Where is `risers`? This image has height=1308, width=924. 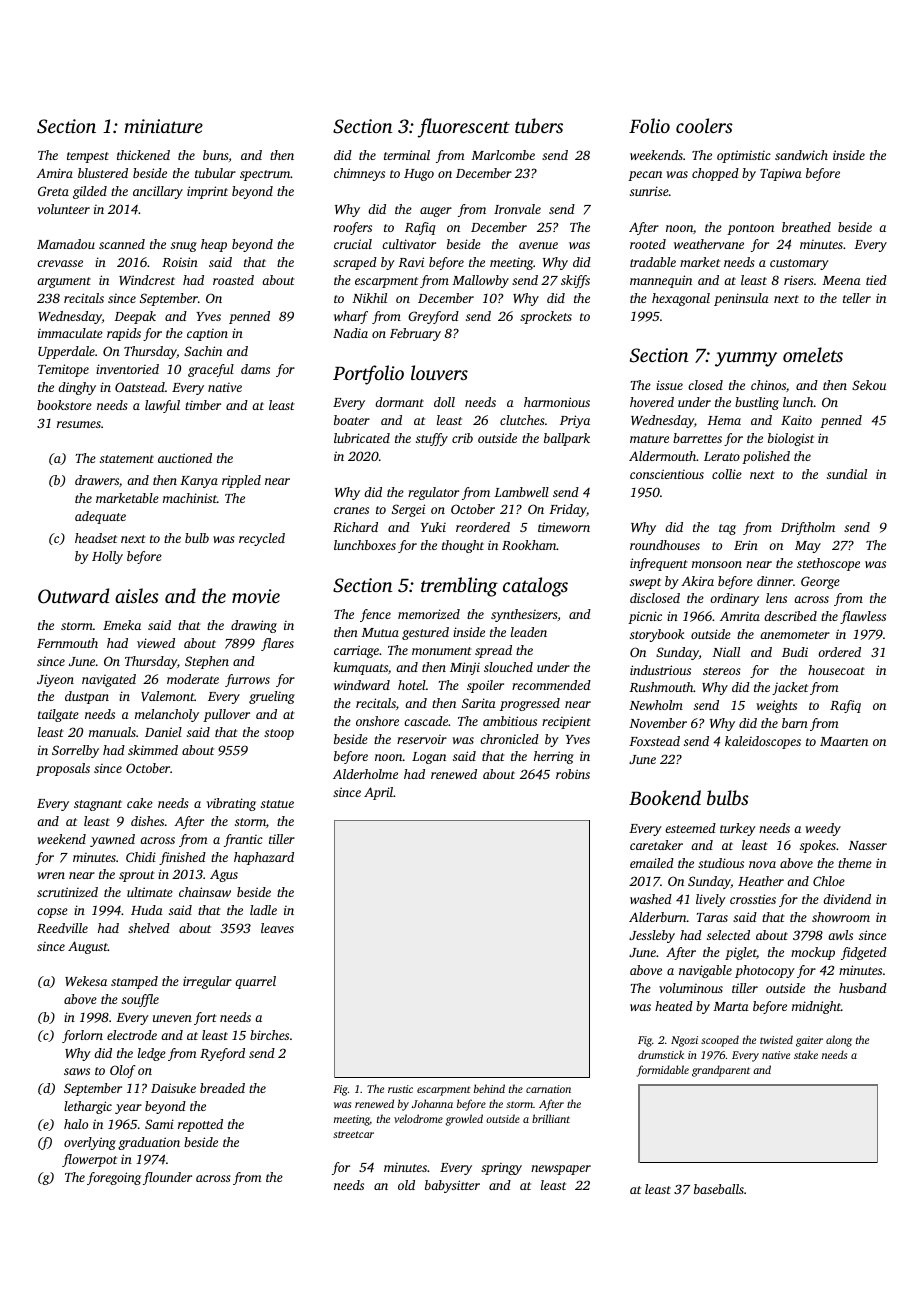 risers is located at coordinates (799, 280).
